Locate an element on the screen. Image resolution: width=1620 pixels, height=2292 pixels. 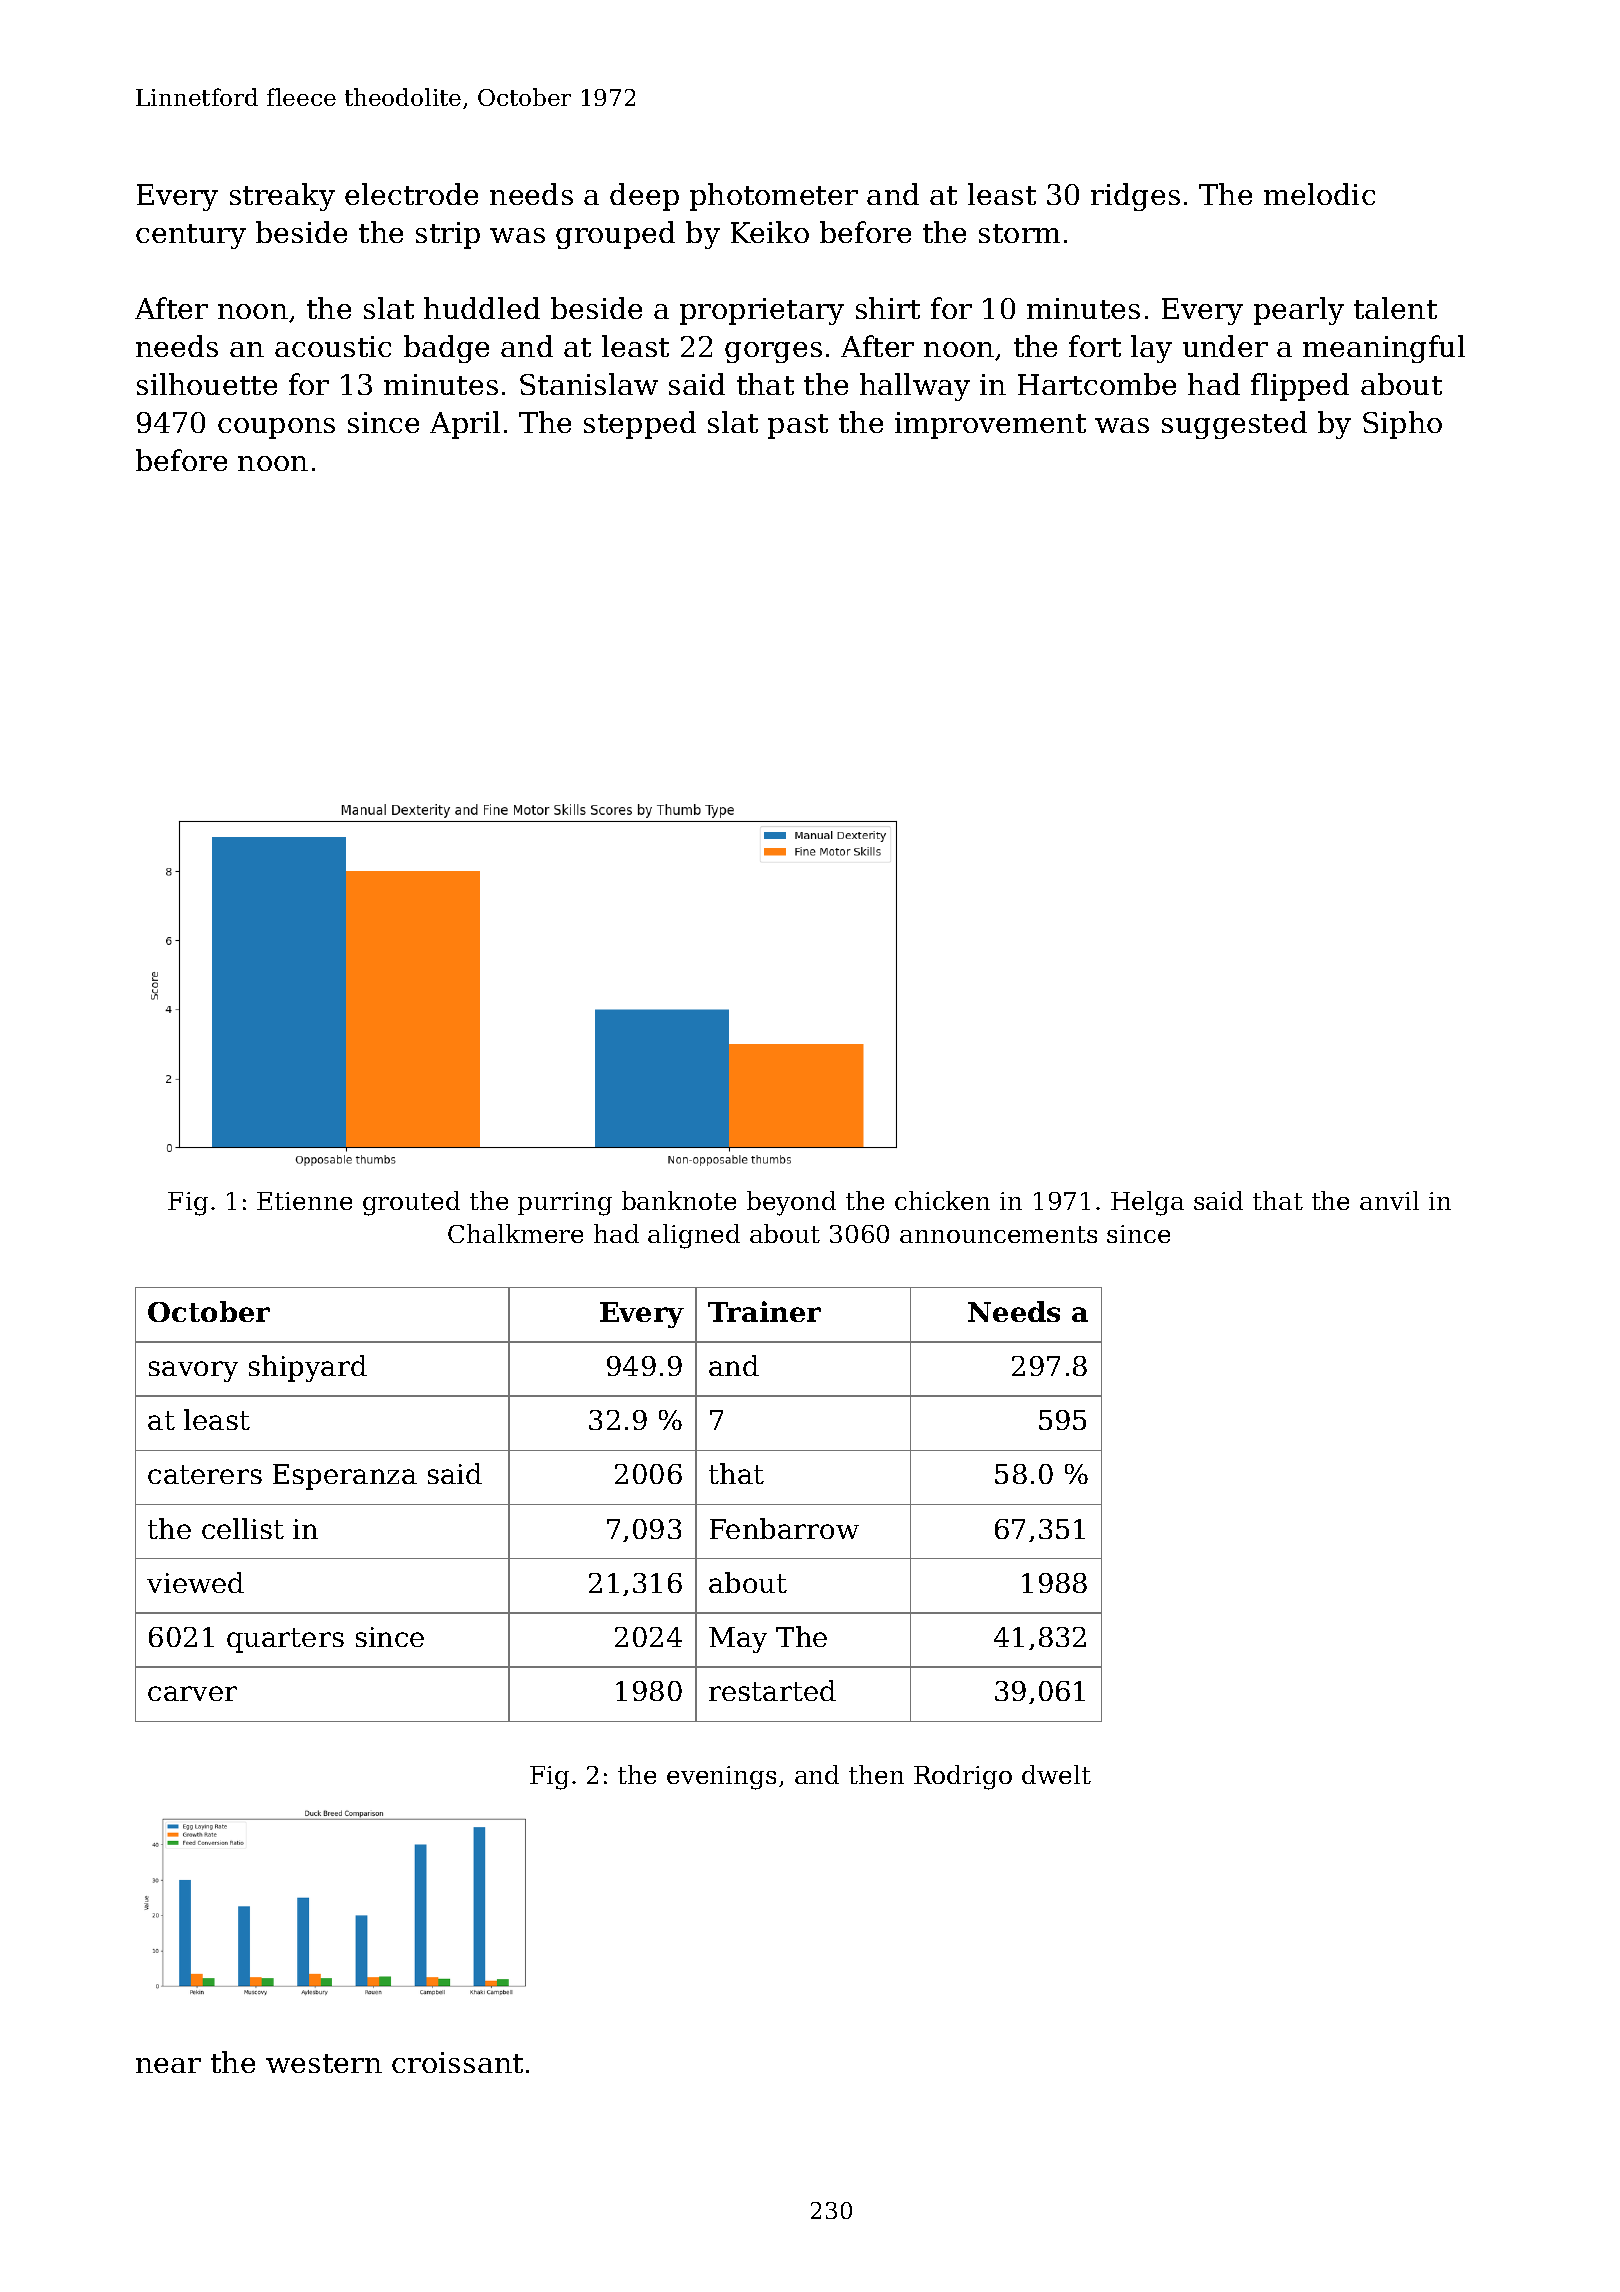
melodic is located at coordinates (1319, 194).
